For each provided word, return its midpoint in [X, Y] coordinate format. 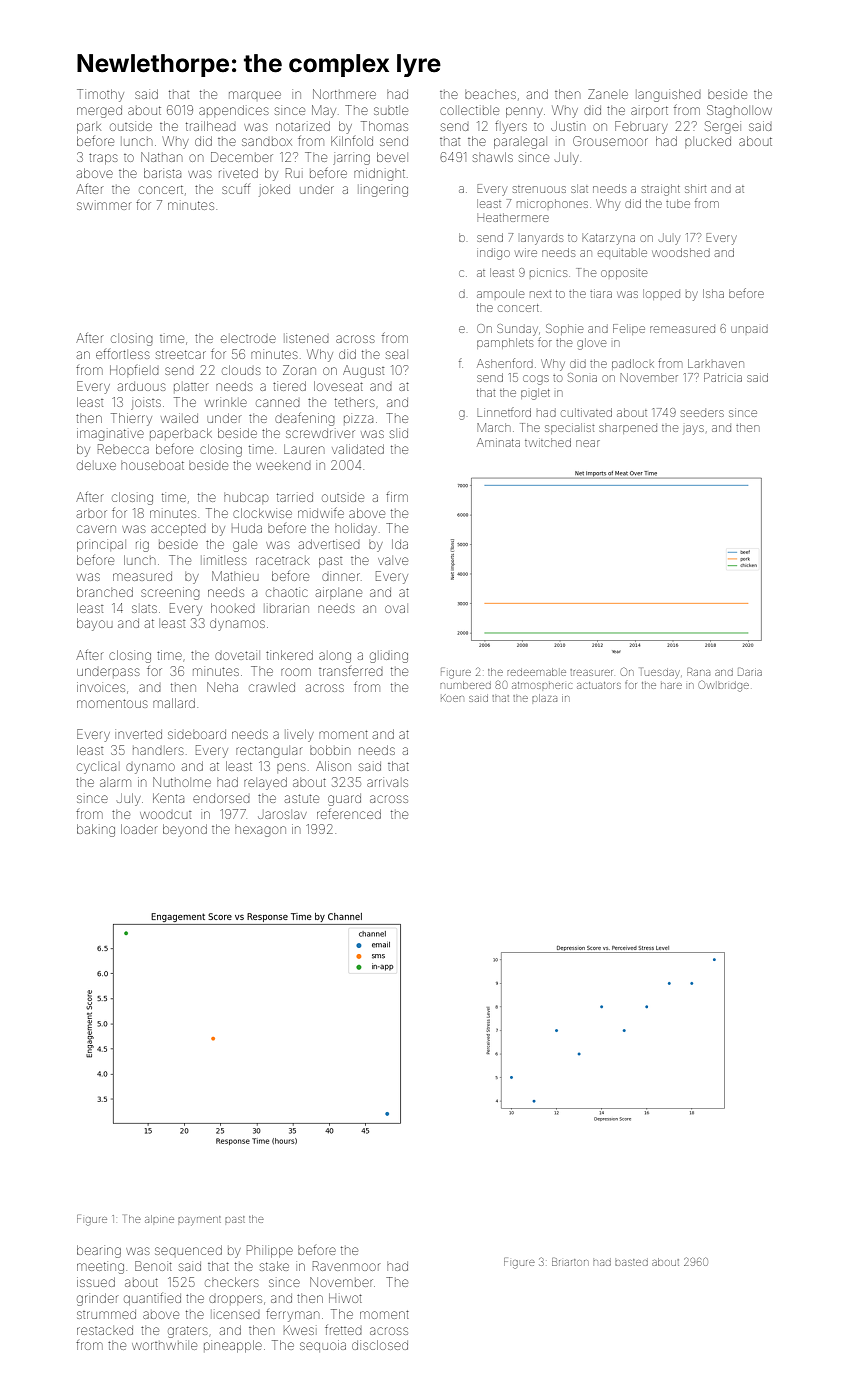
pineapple [233, 1346]
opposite [624, 274]
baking [96, 830]
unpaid [749, 329]
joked [274, 191]
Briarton [570, 1262]
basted [631, 1262]
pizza [358, 419]
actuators [599, 685]
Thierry [131, 419]
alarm [115, 783]
